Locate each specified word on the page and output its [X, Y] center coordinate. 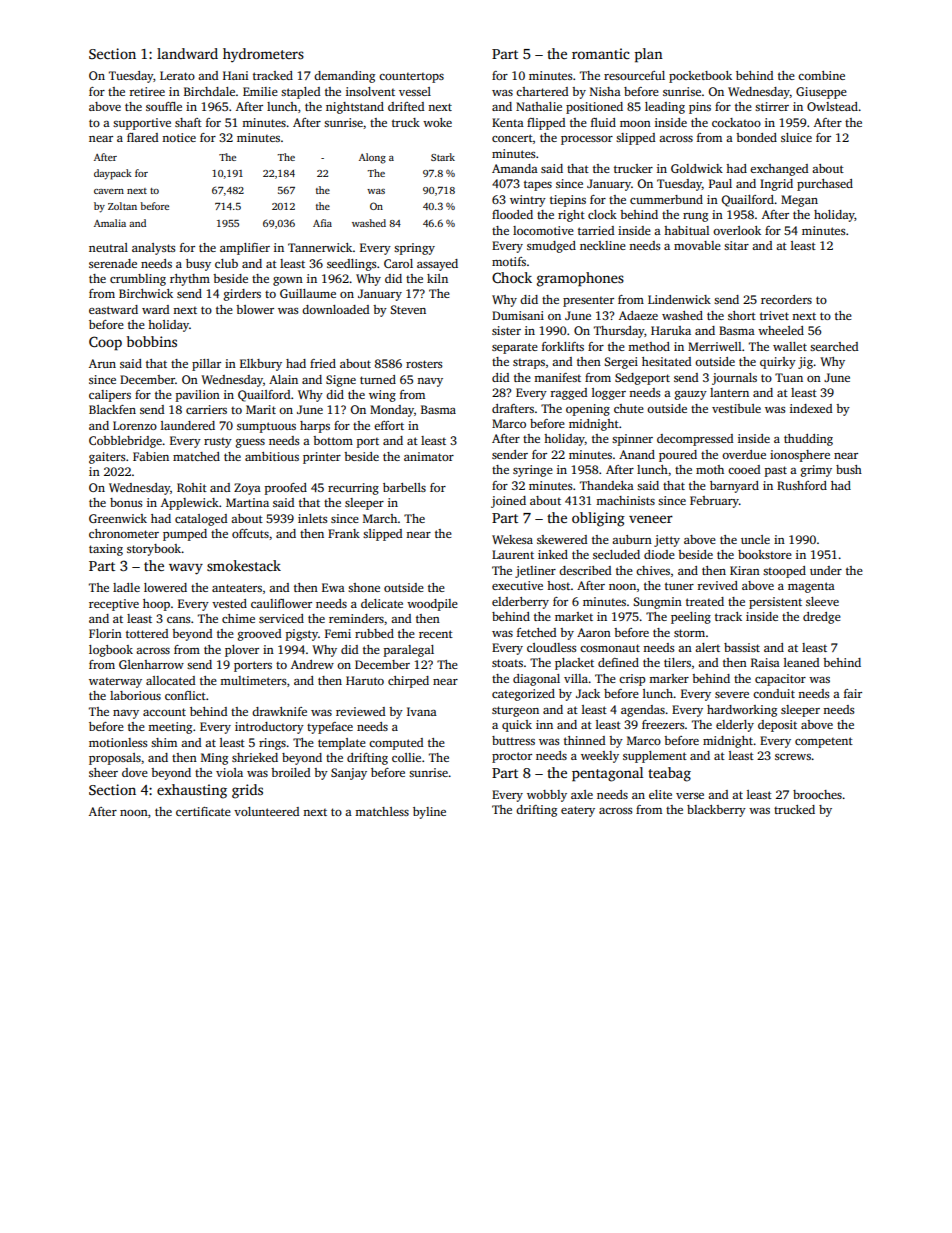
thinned [584, 740]
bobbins [152, 341]
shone [364, 587]
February [714, 502]
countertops [411, 78]
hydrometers [263, 55]
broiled [290, 772]
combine [821, 75]
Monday [392, 411]
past [776, 471]
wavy [186, 569]
